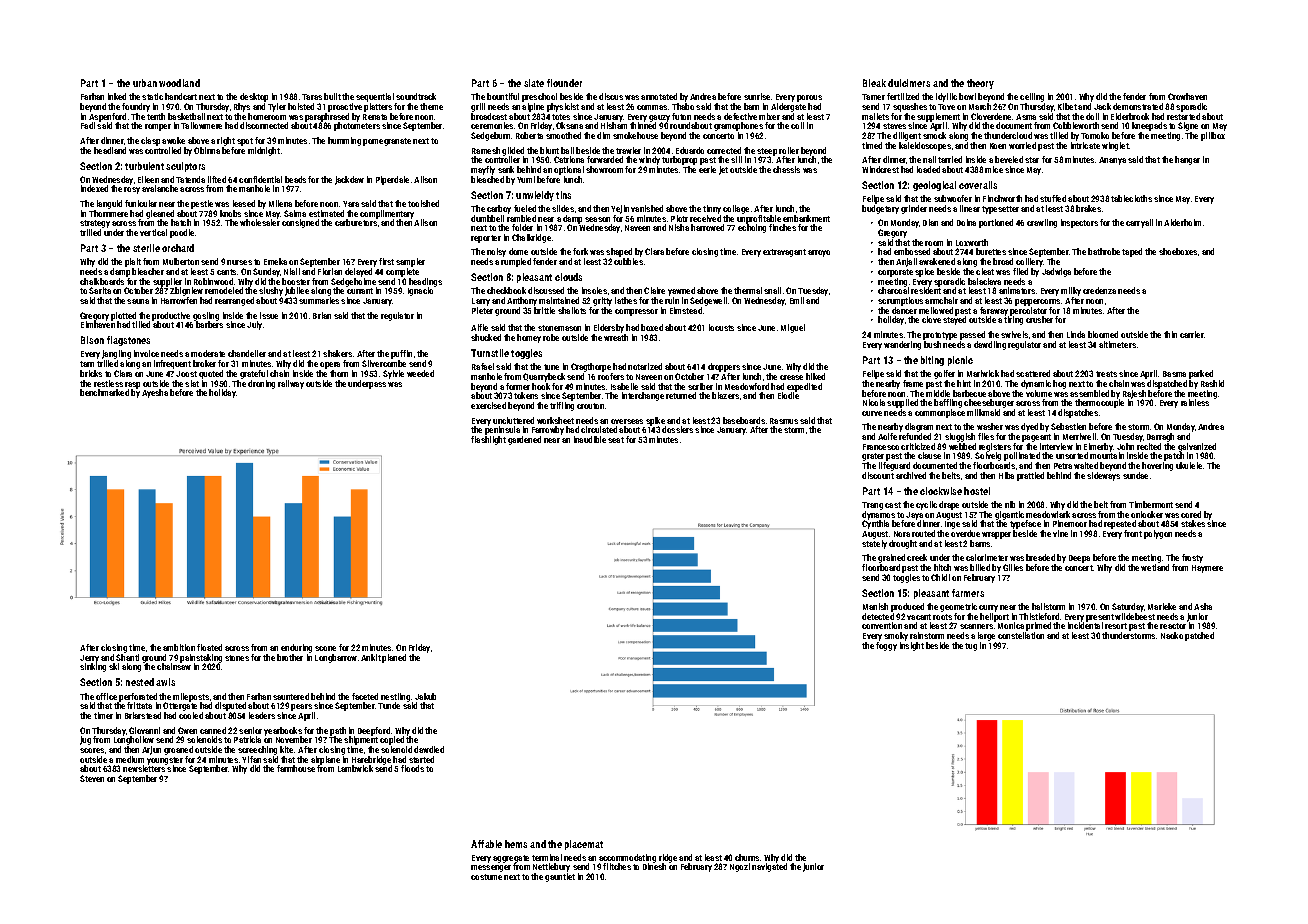  Describe the element at coordinates (875, 606) in the screenshot. I see `Manish` at that location.
